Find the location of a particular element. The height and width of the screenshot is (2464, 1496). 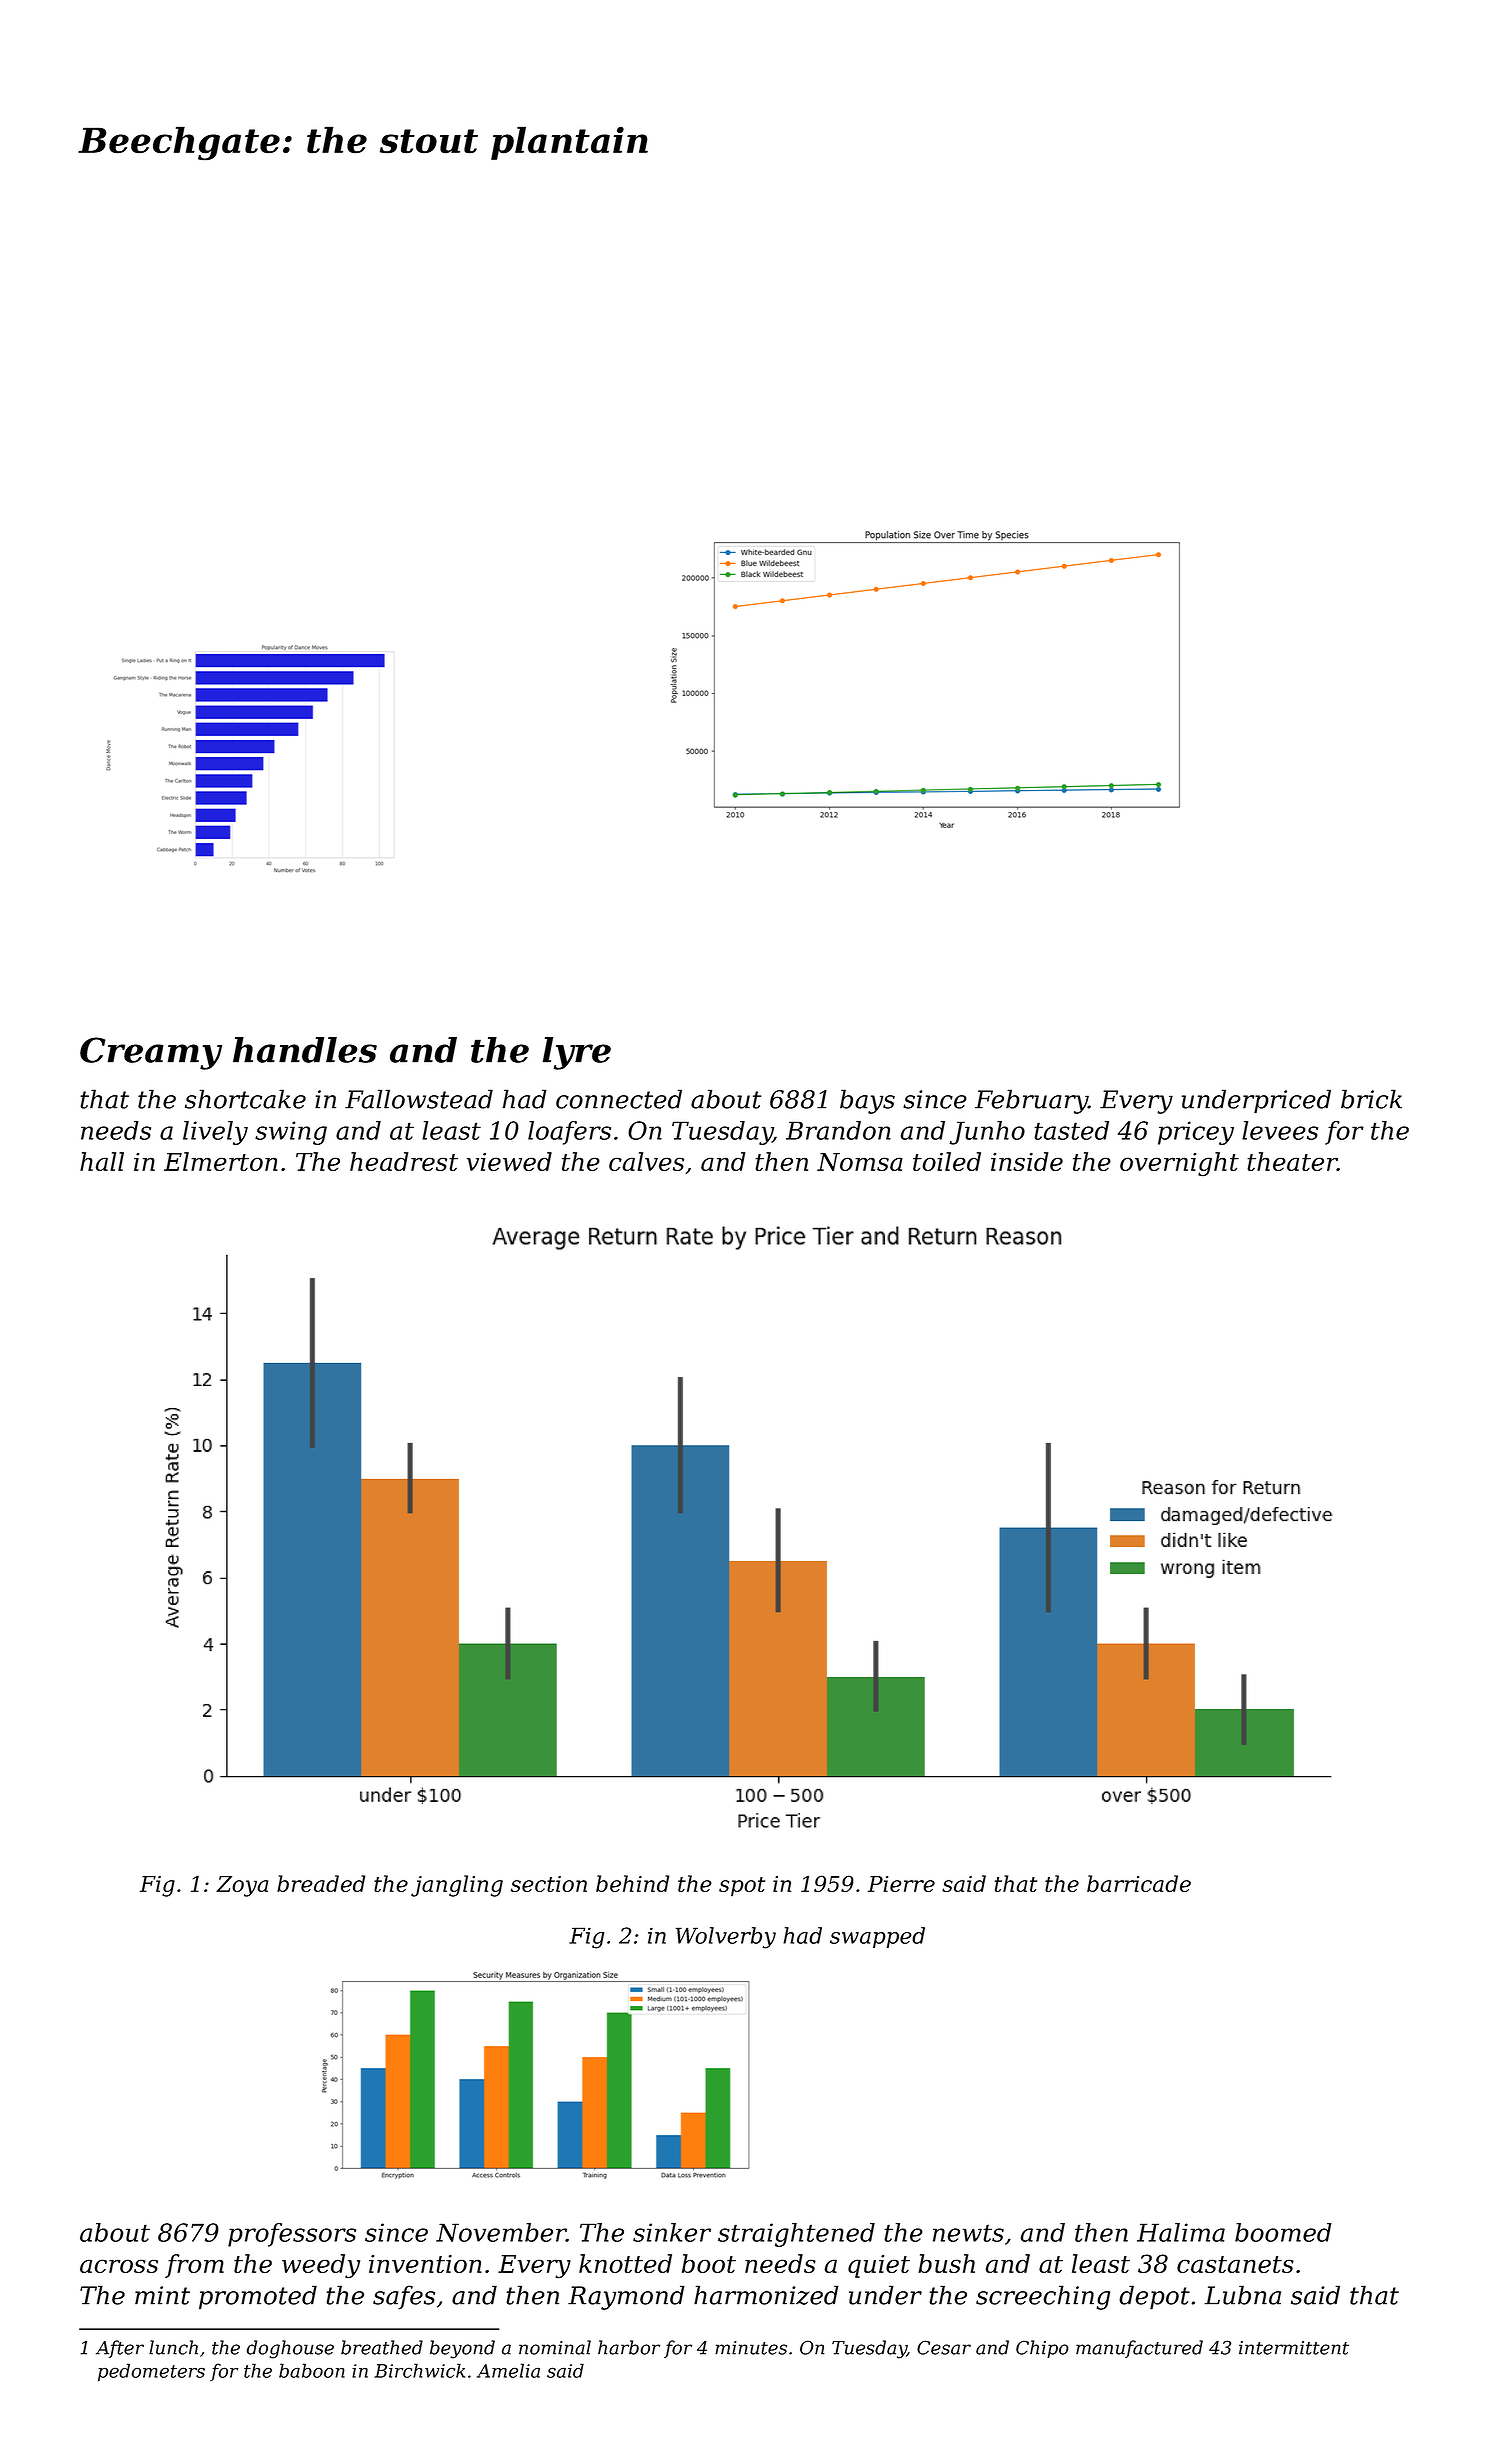

levees is located at coordinates (1280, 1130).
